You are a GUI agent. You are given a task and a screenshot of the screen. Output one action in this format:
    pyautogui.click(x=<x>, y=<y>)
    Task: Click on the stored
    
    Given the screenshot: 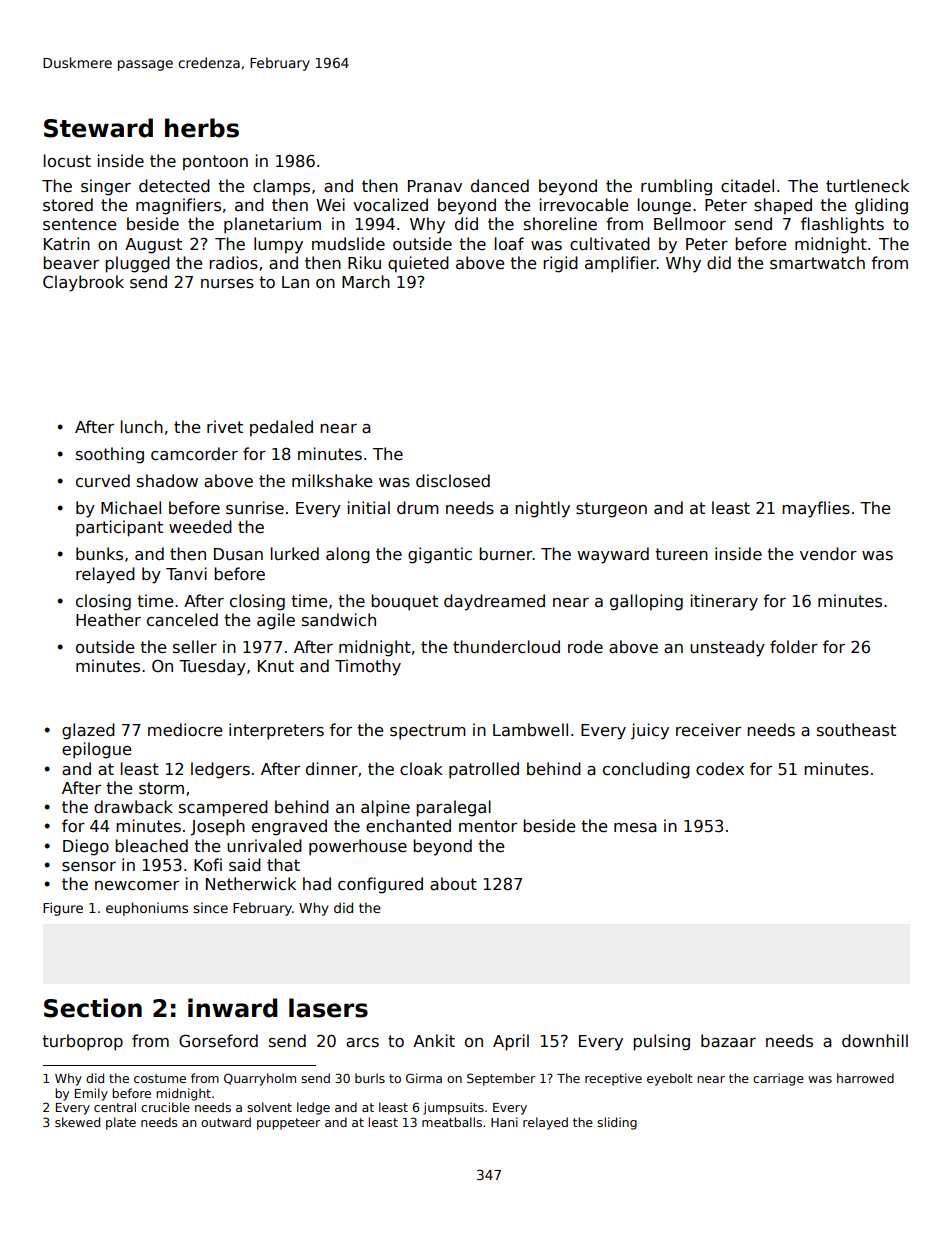 What is the action you would take?
    pyautogui.click(x=68, y=205)
